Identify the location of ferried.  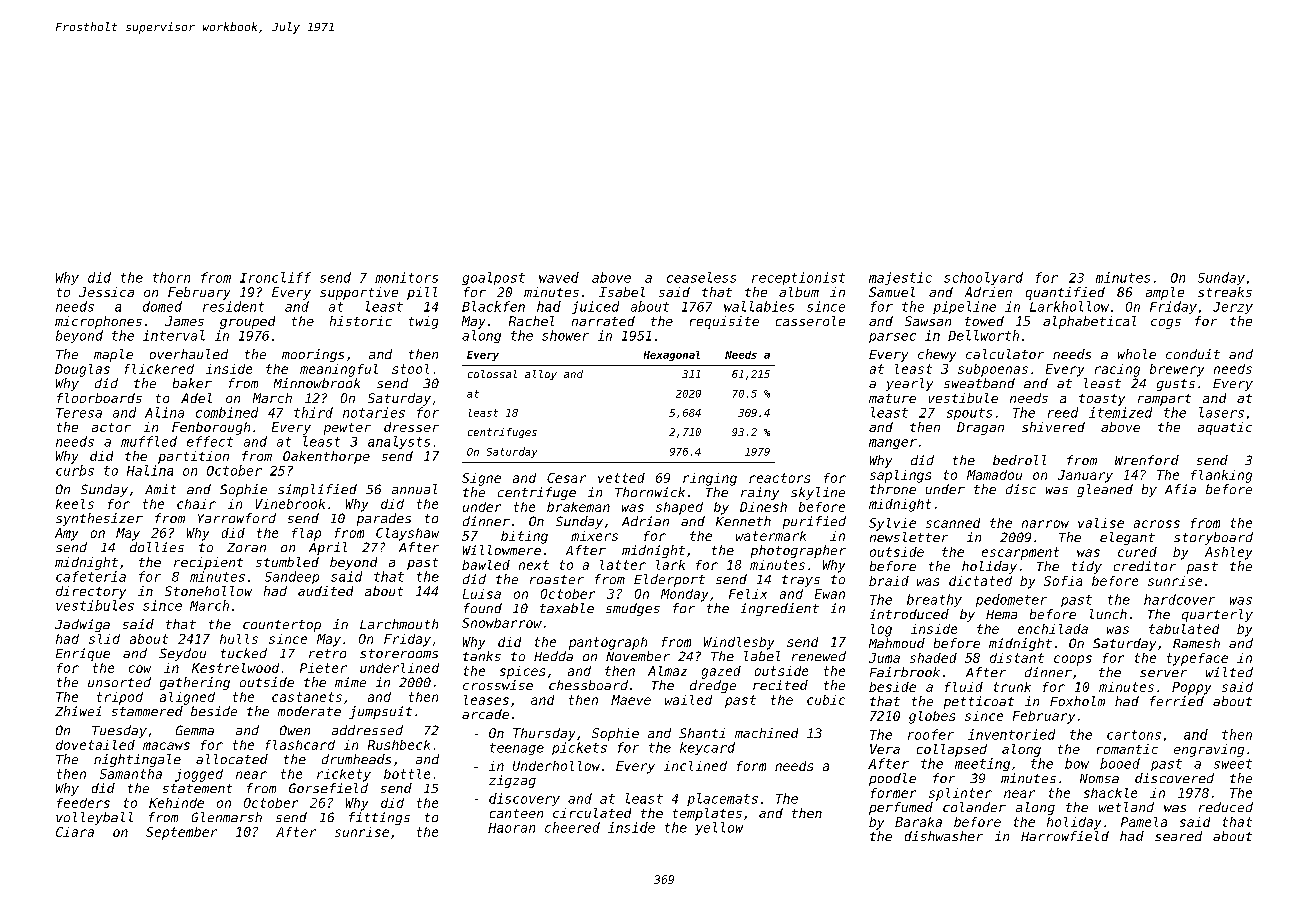
(1177, 701).
